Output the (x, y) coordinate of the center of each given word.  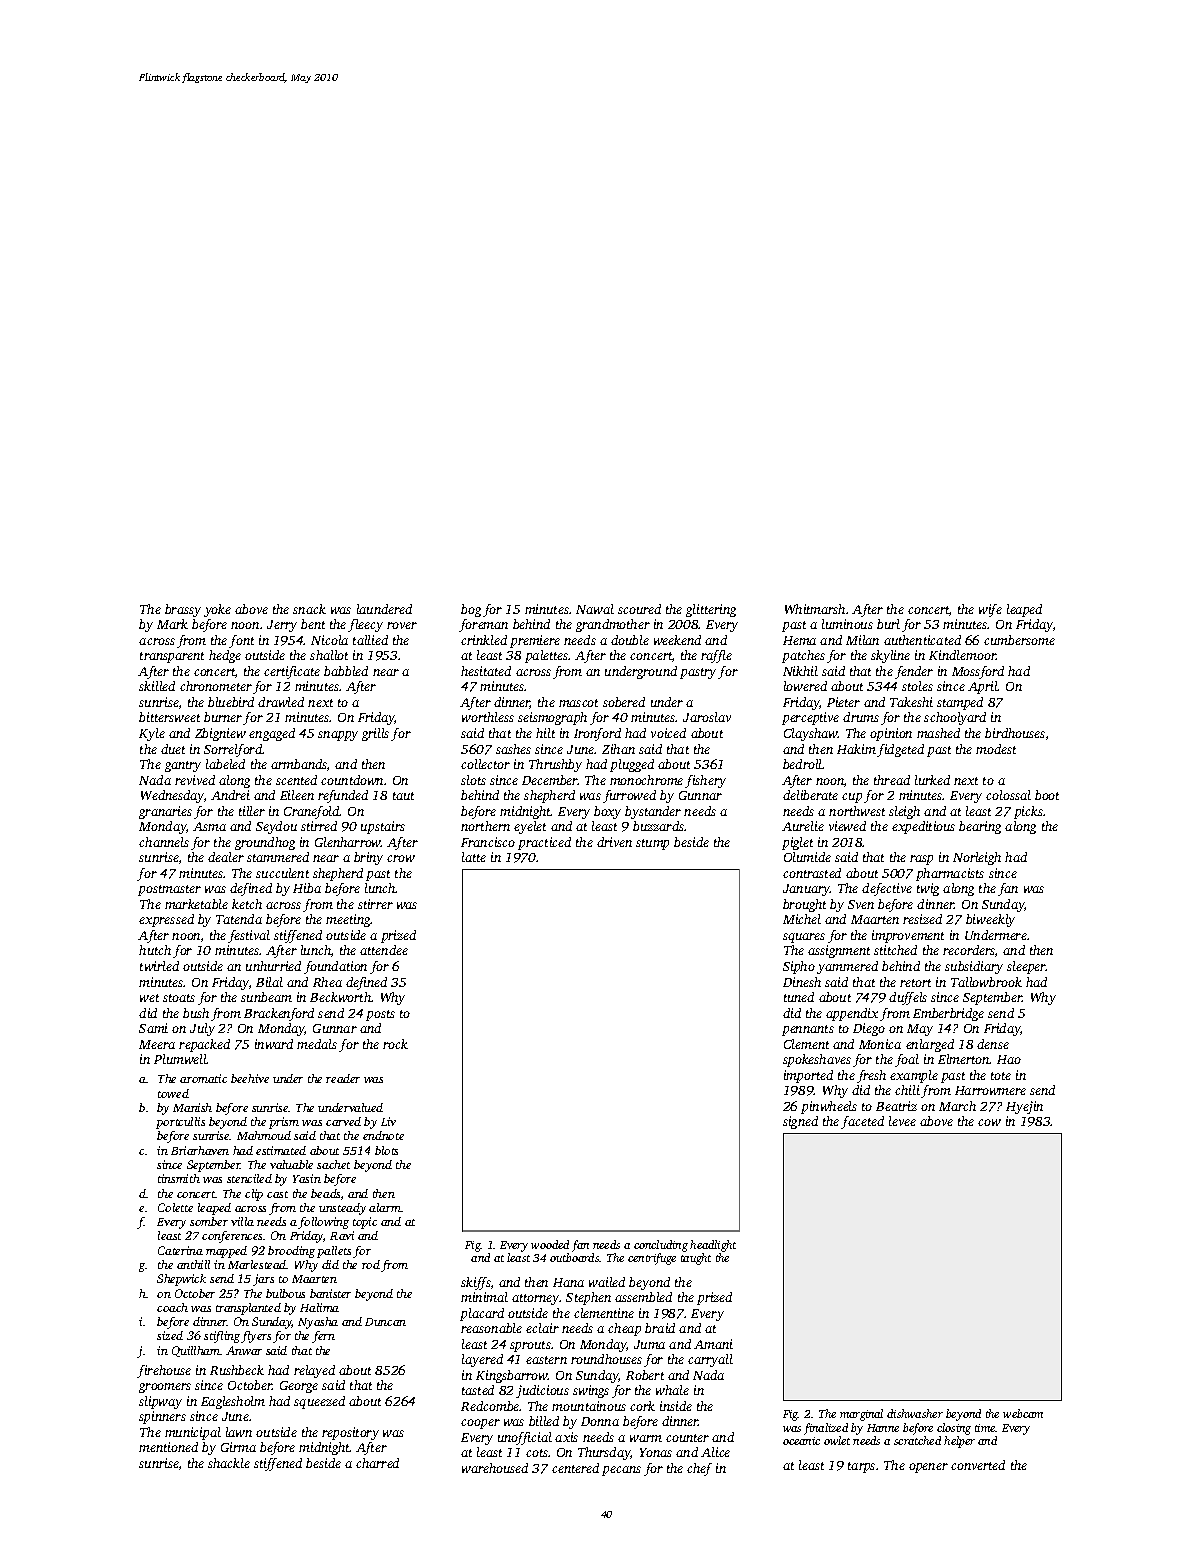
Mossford (978, 672)
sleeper (1026, 967)
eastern (546, 1360)
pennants (808, 1030)
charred (377, 1463)
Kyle (152, 734)
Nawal (595, 609)
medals (317, 1044)
